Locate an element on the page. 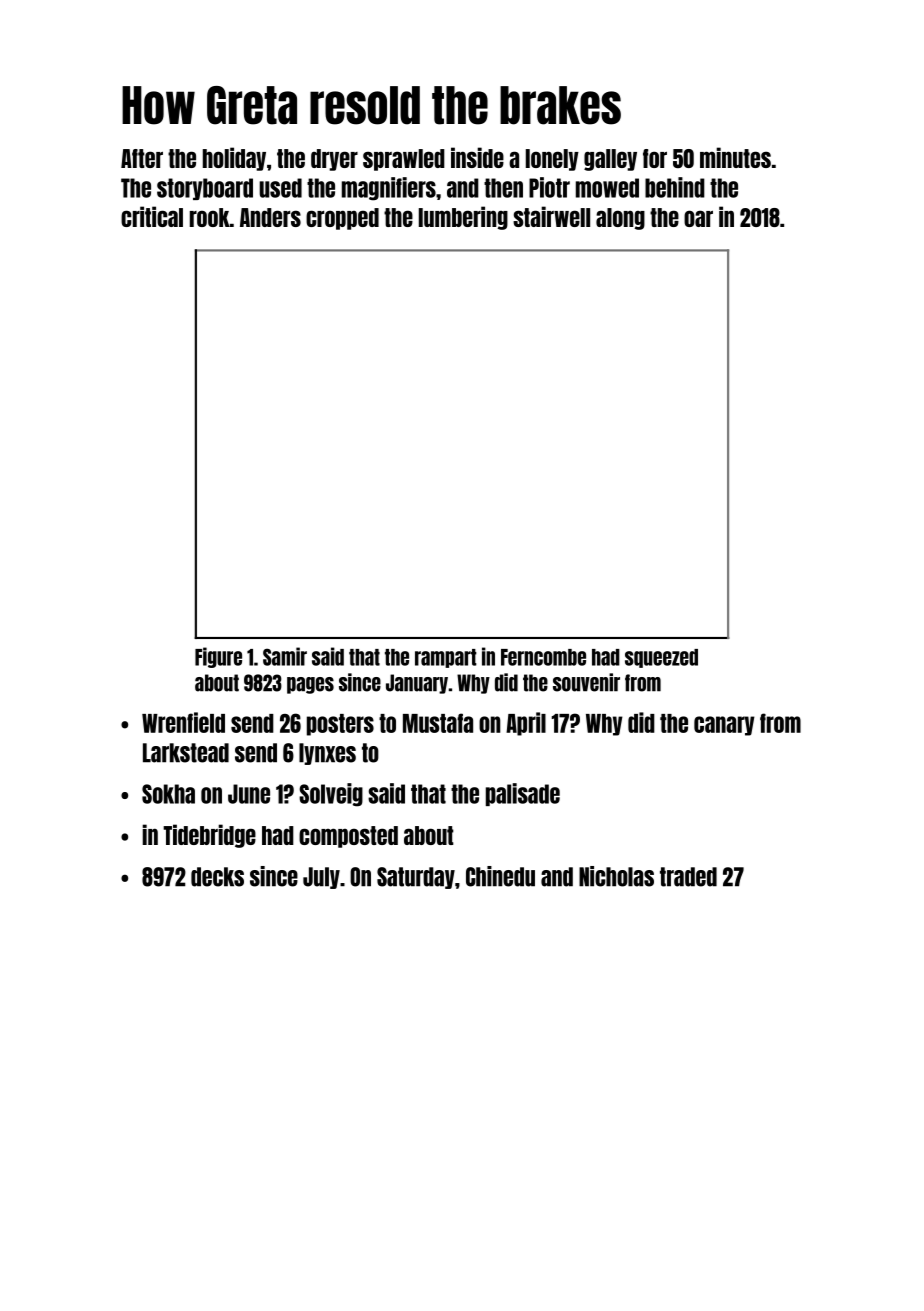 The width and height of the document is (924, 1311). January is located at coordinates (417, 684).
